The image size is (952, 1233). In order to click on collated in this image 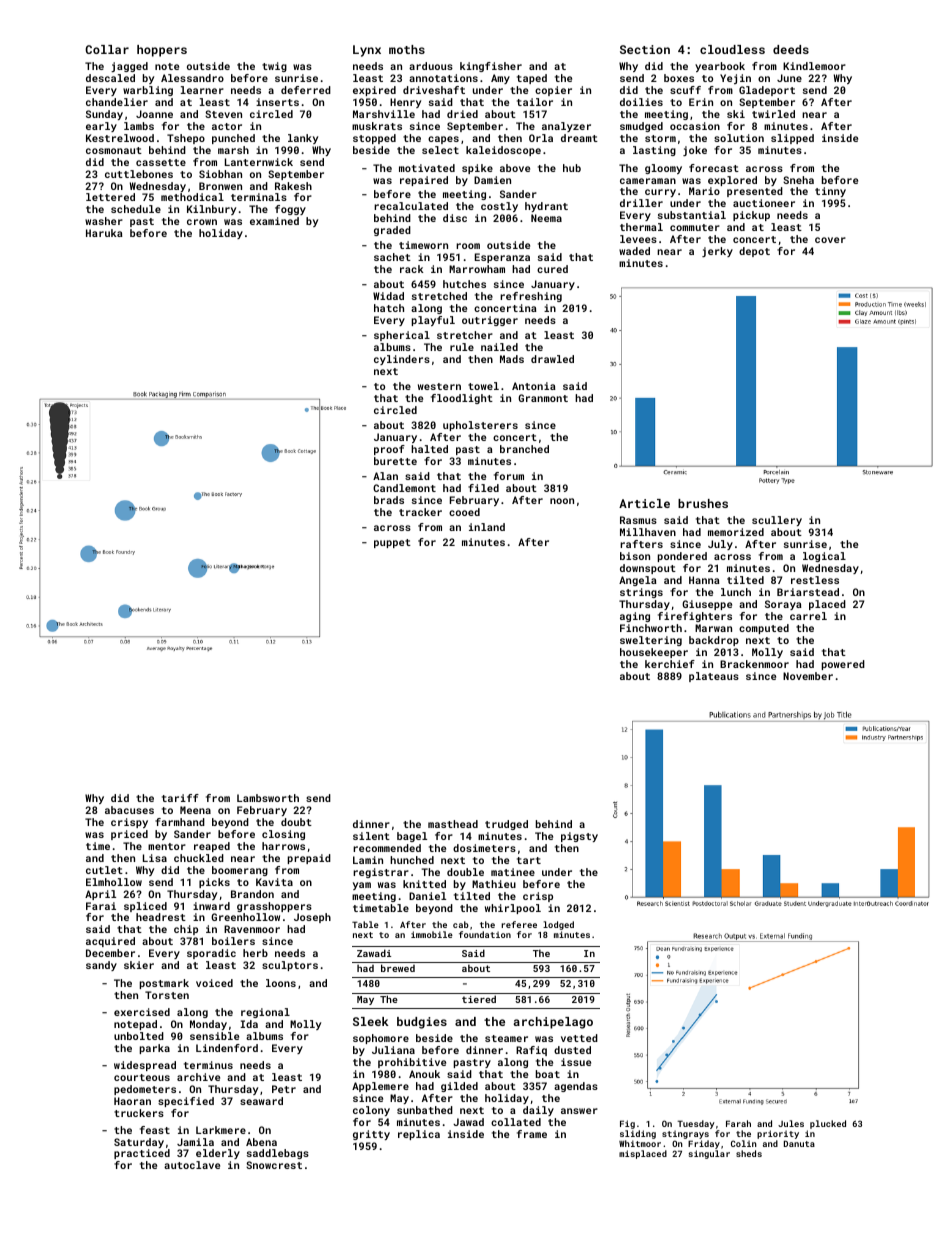, I will do `click(516, 1122)`.
